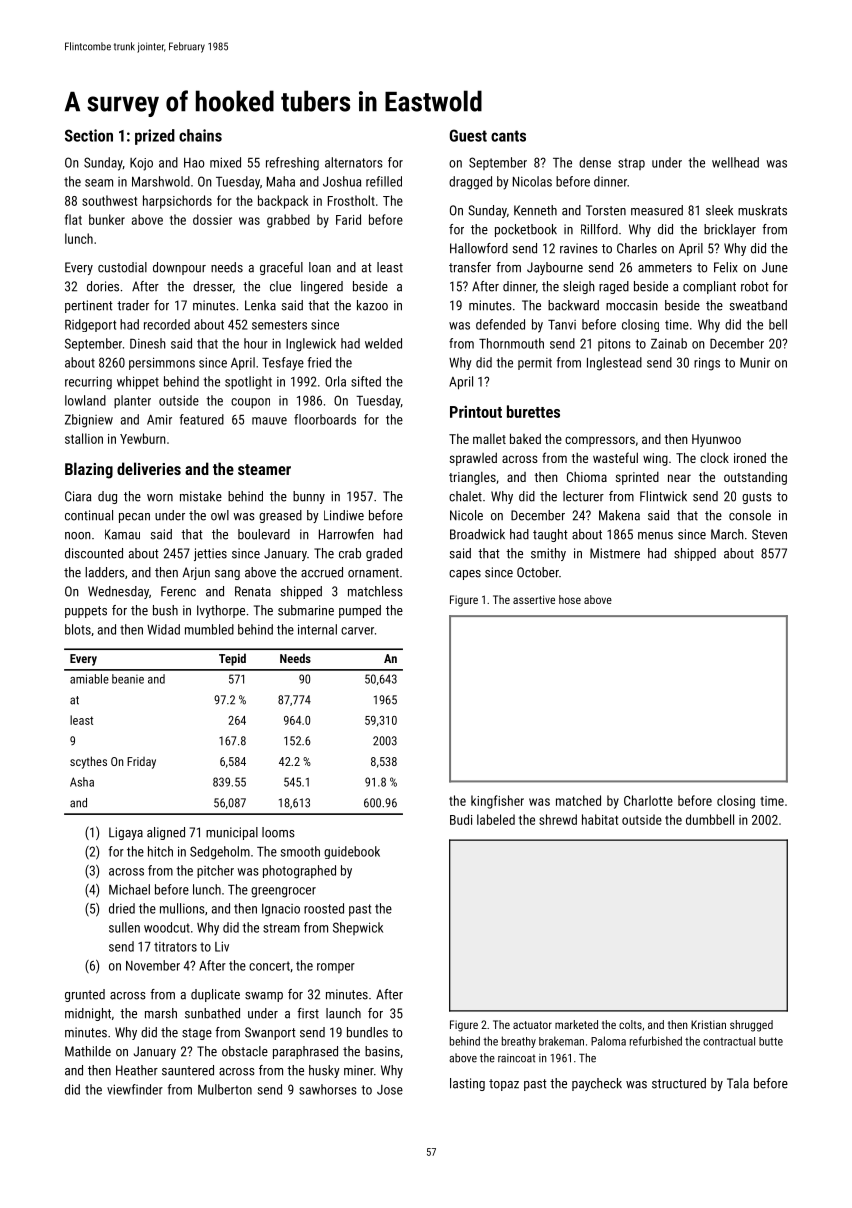 This document has height=1208, width=852. I want to click on wellhead, so click(735, 162).
